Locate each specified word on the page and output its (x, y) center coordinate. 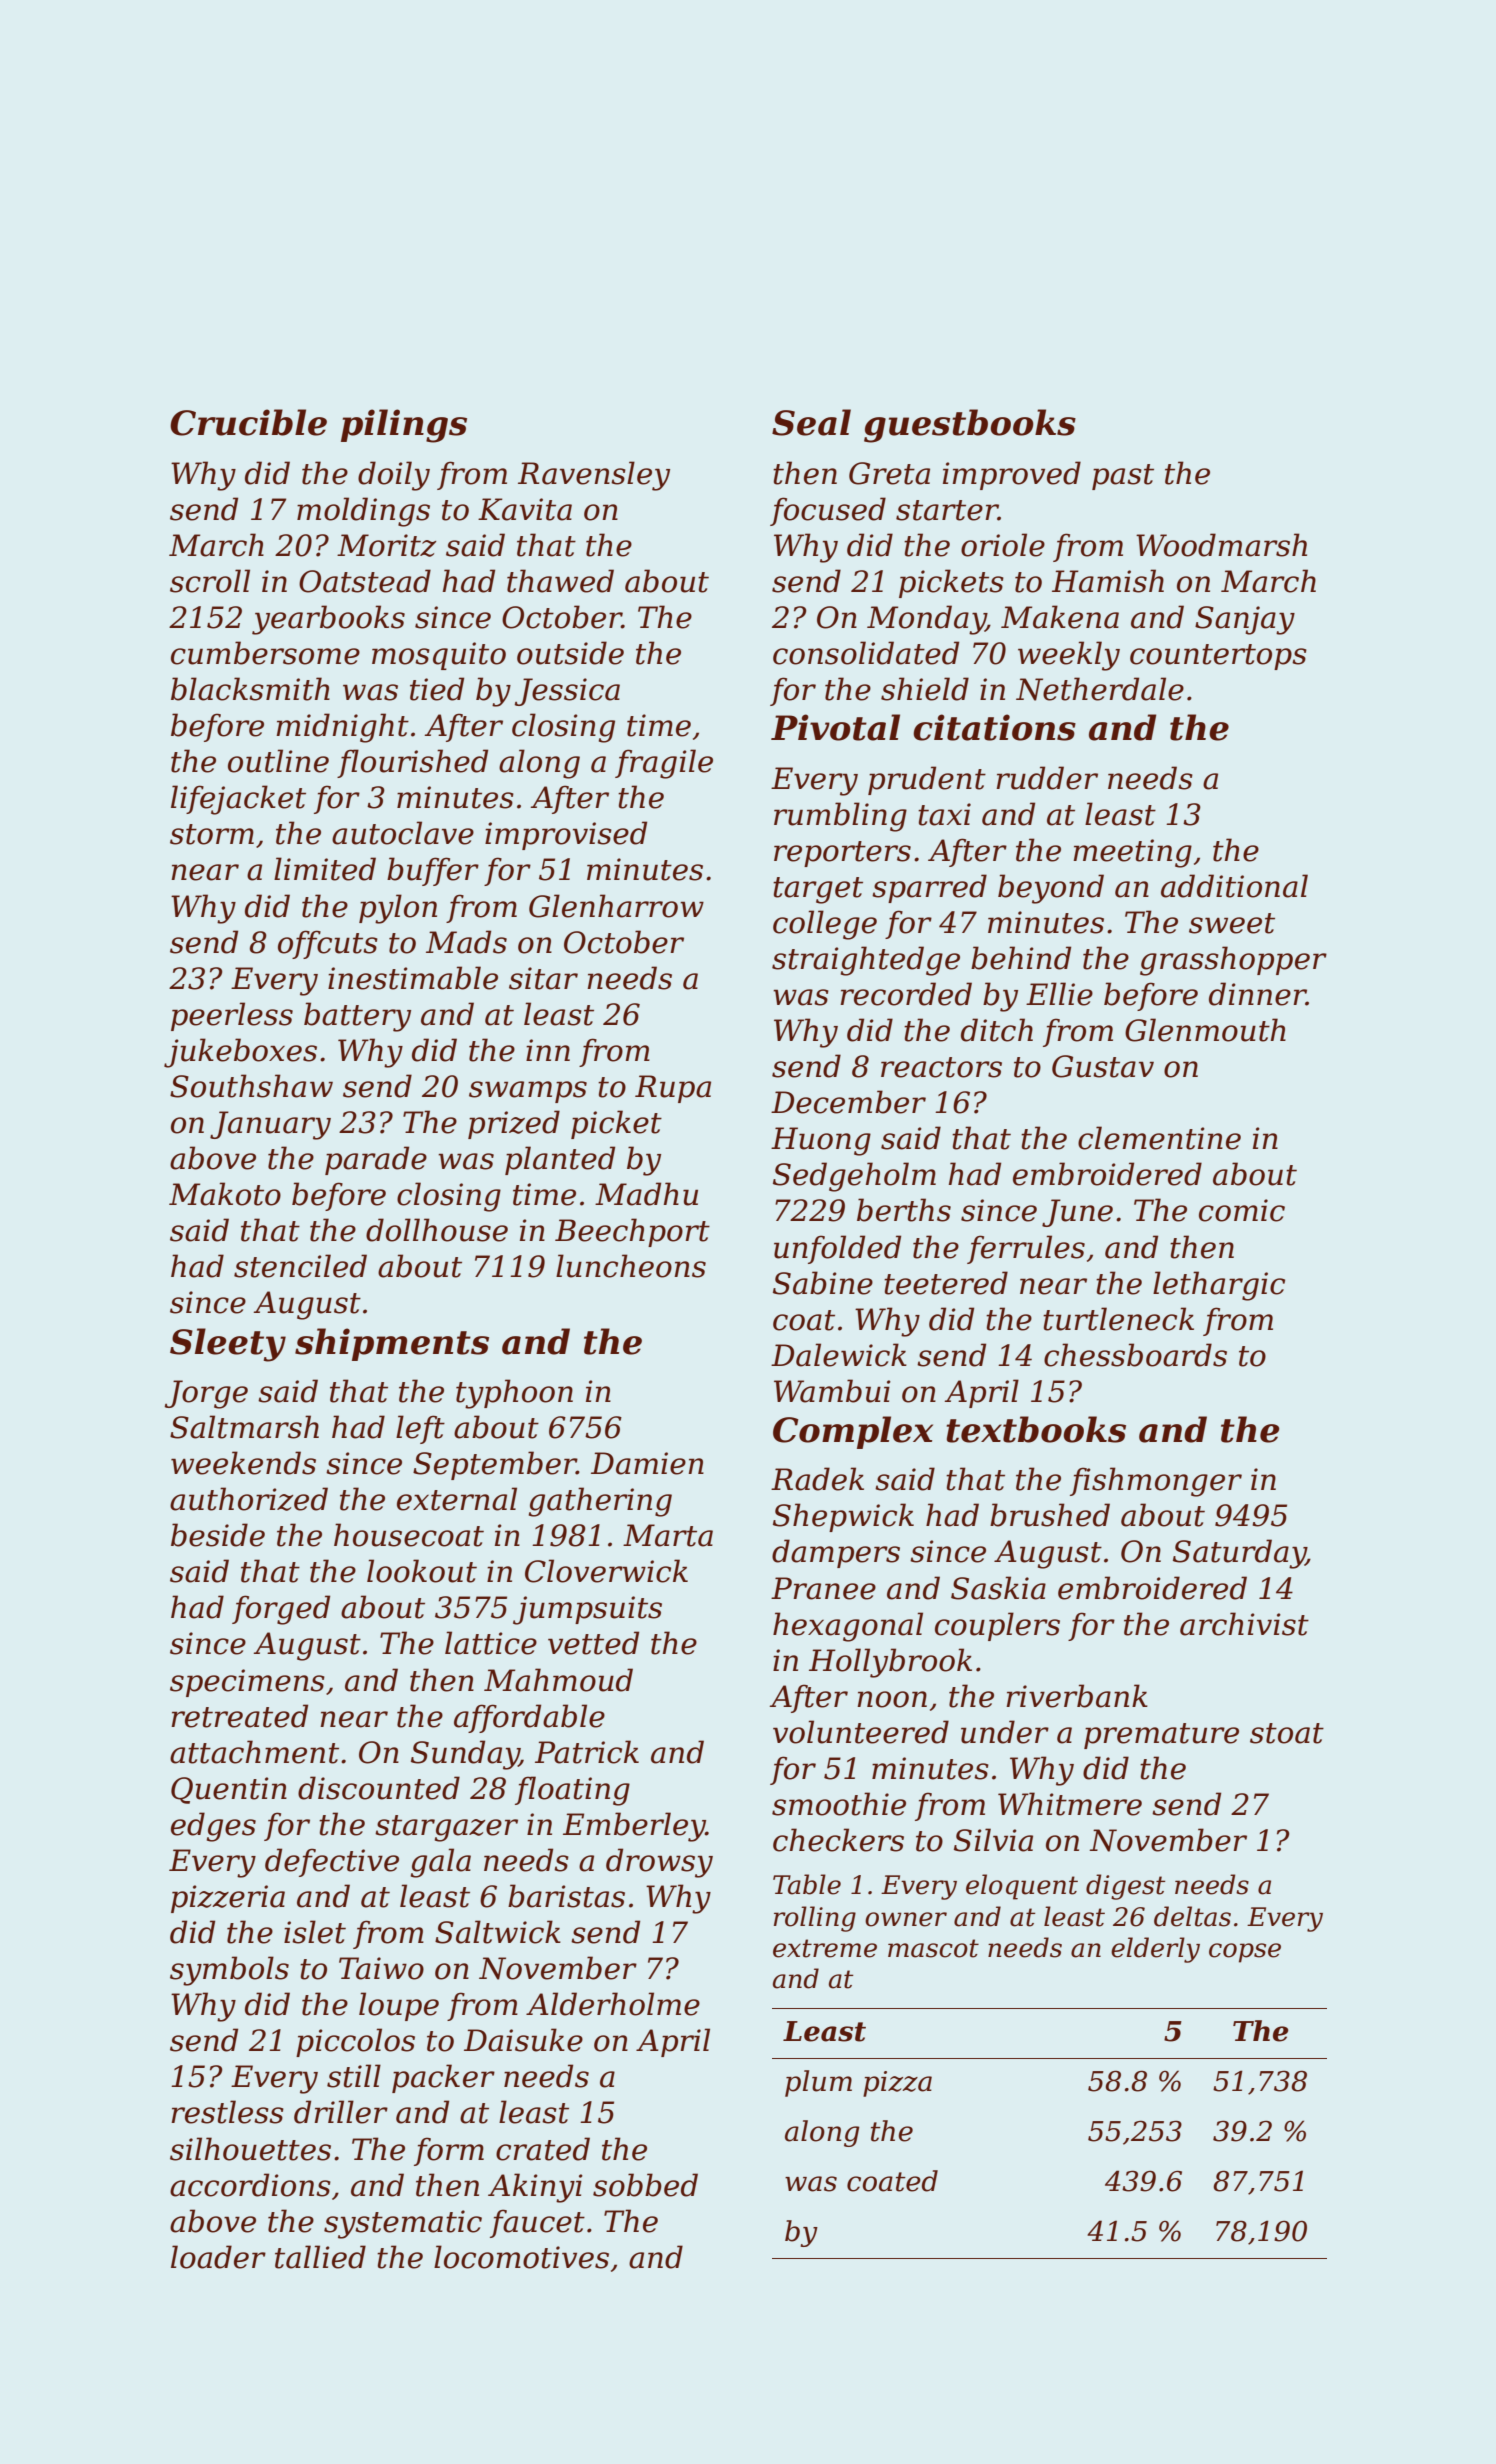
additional (1234, 886)
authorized (249, 1499)
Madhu (646, 1194)
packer (443, 2078)
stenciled (300, 1266)
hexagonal (848, 1627)
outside (570, 653)
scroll (210, 581)
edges (213, 1827)
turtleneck (1118, 1319)
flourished (412, 763)
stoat (1287, 1733)
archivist (1244, 1624)
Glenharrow (616, 906)
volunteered (861, 1732)
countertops (1218, 657)
